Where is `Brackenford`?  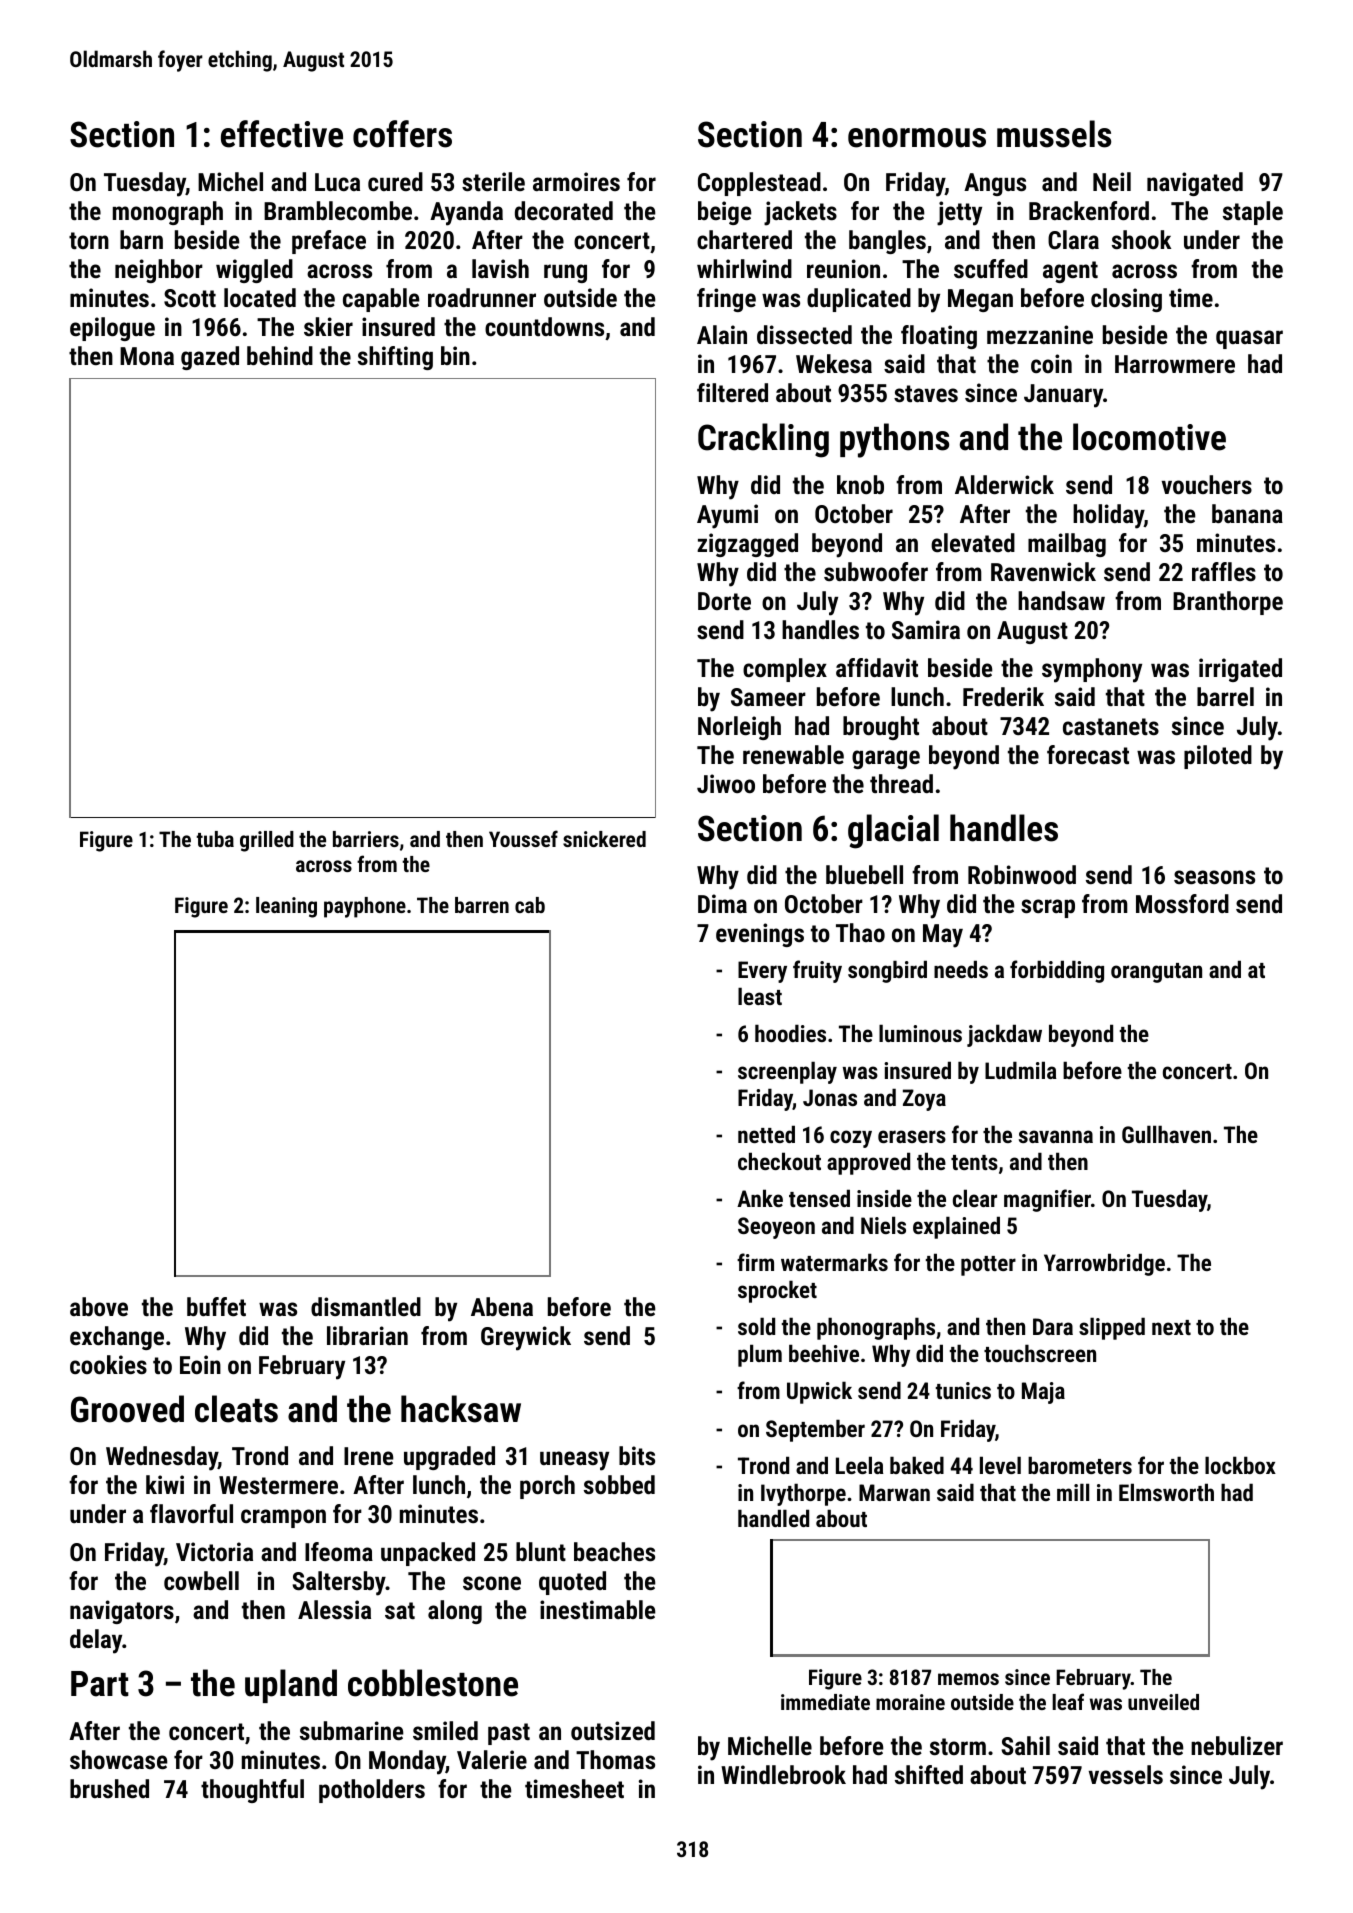 Brackenford is located at coordinates (1089, 210).
